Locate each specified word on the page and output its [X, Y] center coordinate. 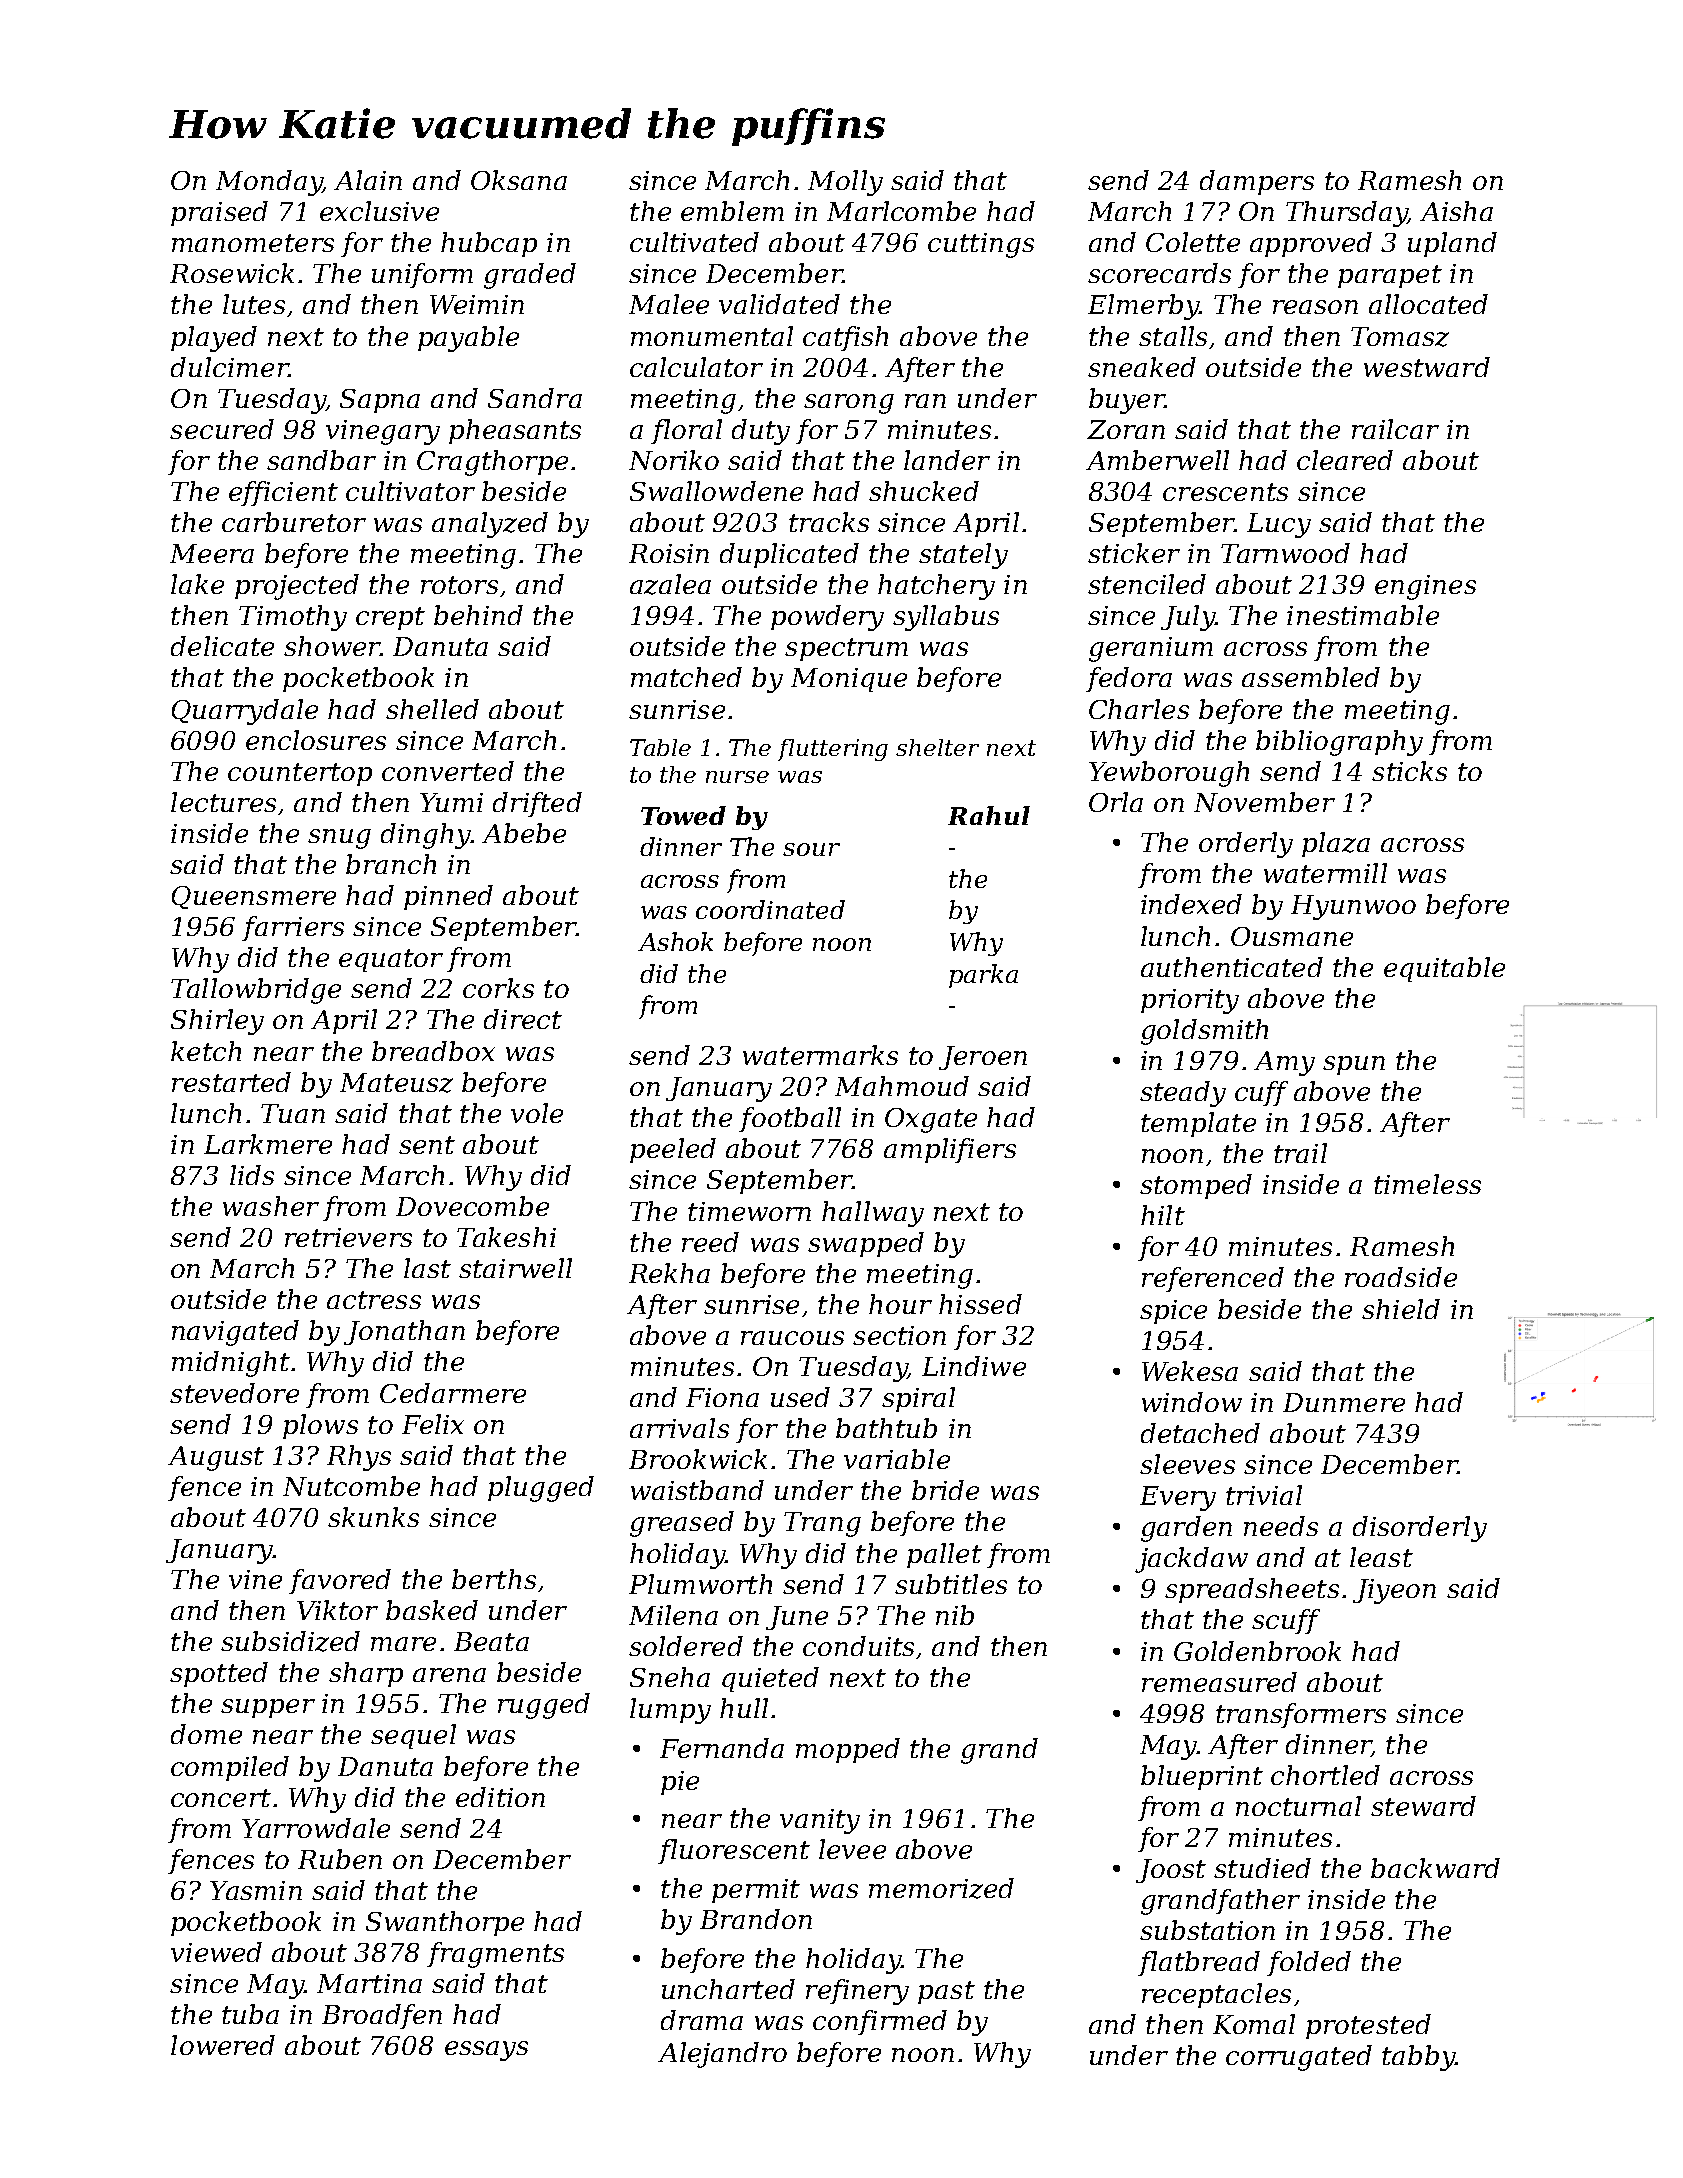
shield [1401, 1309]
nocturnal [1298, 1806]
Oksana [519, 180]
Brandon [756, 1919]
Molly [845, 183]
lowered [223, 2045]
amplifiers [950, 1150]
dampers [1257, 182]
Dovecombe [472, 1206]
